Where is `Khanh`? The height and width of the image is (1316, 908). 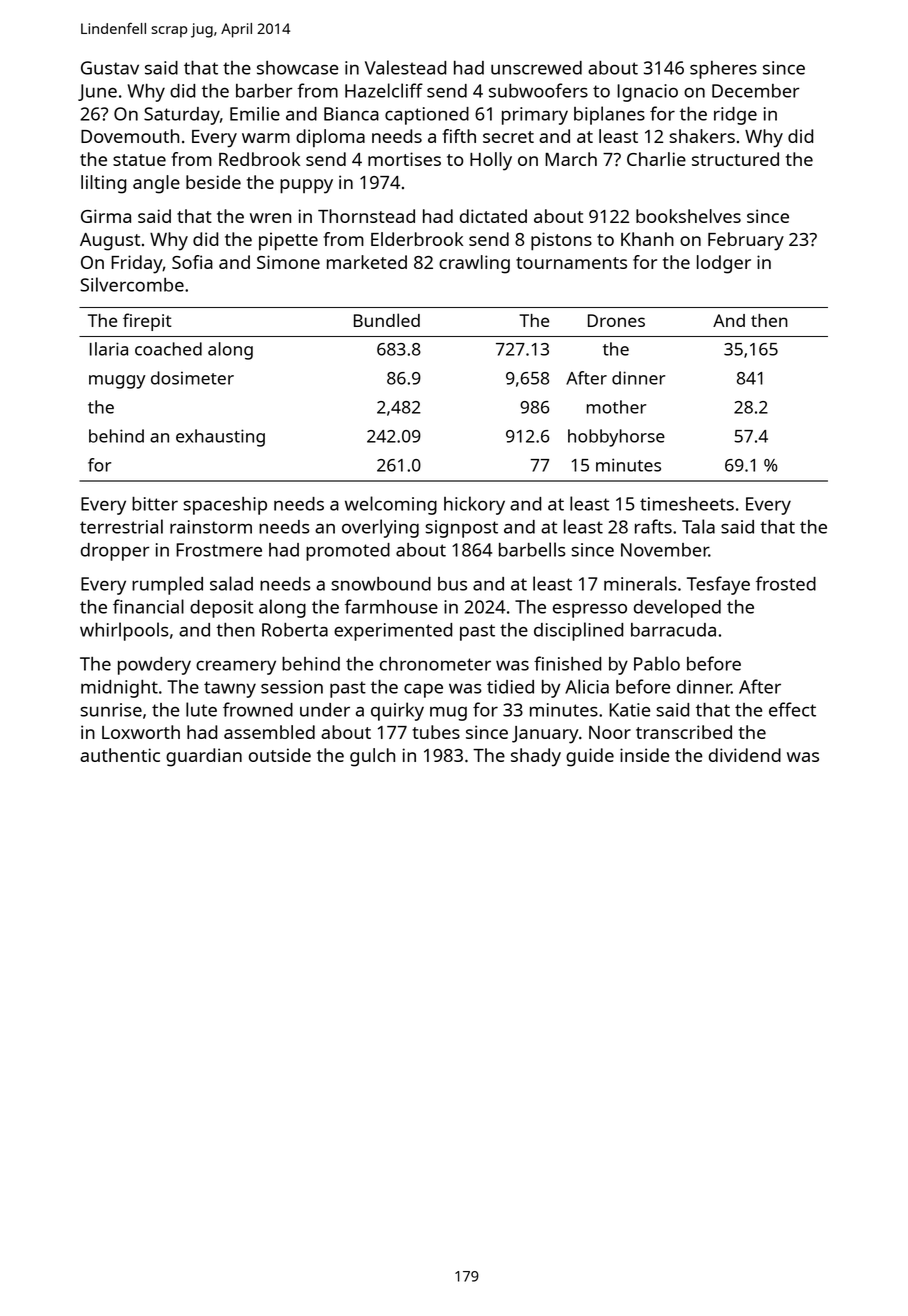
Khanh is located at coordinates (647, 239).
